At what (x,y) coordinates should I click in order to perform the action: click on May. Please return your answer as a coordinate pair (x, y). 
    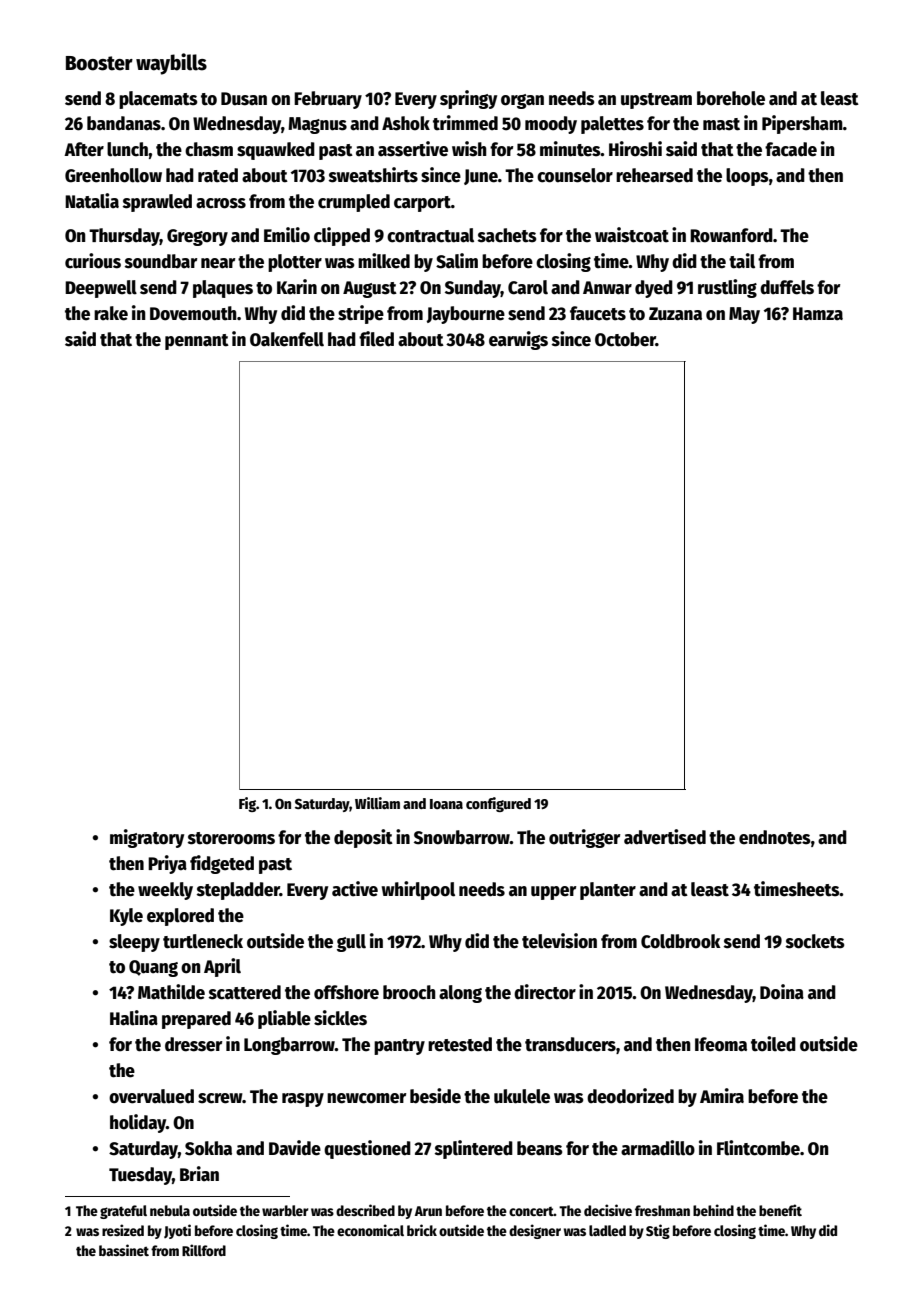
    Looking at the image, I should click on (744, 315).
